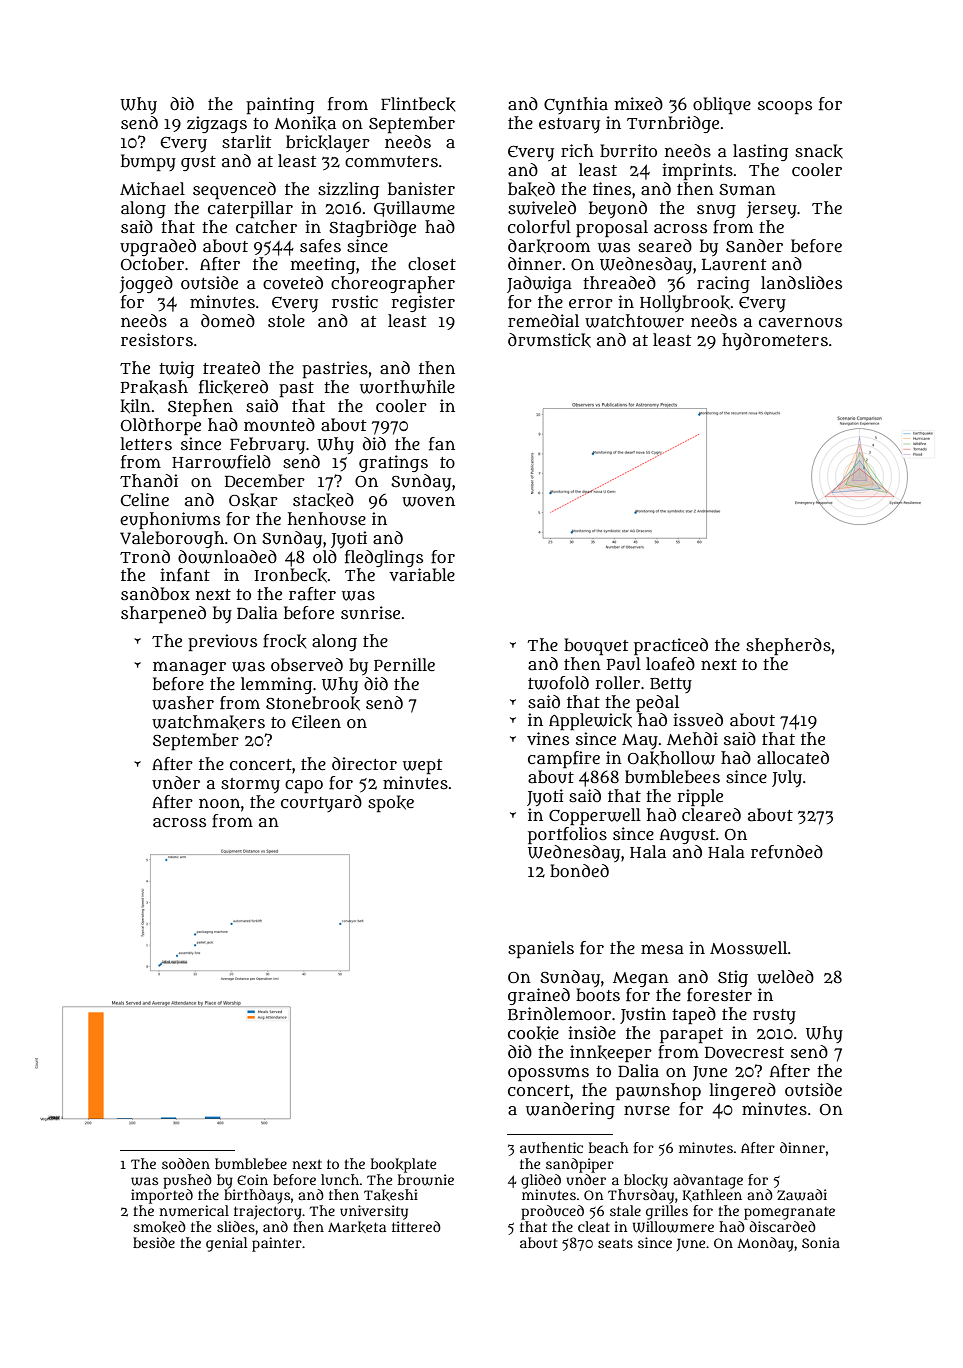 The image size is (963, 1368). I want to click on Turnbridge, so click(673, 124).
